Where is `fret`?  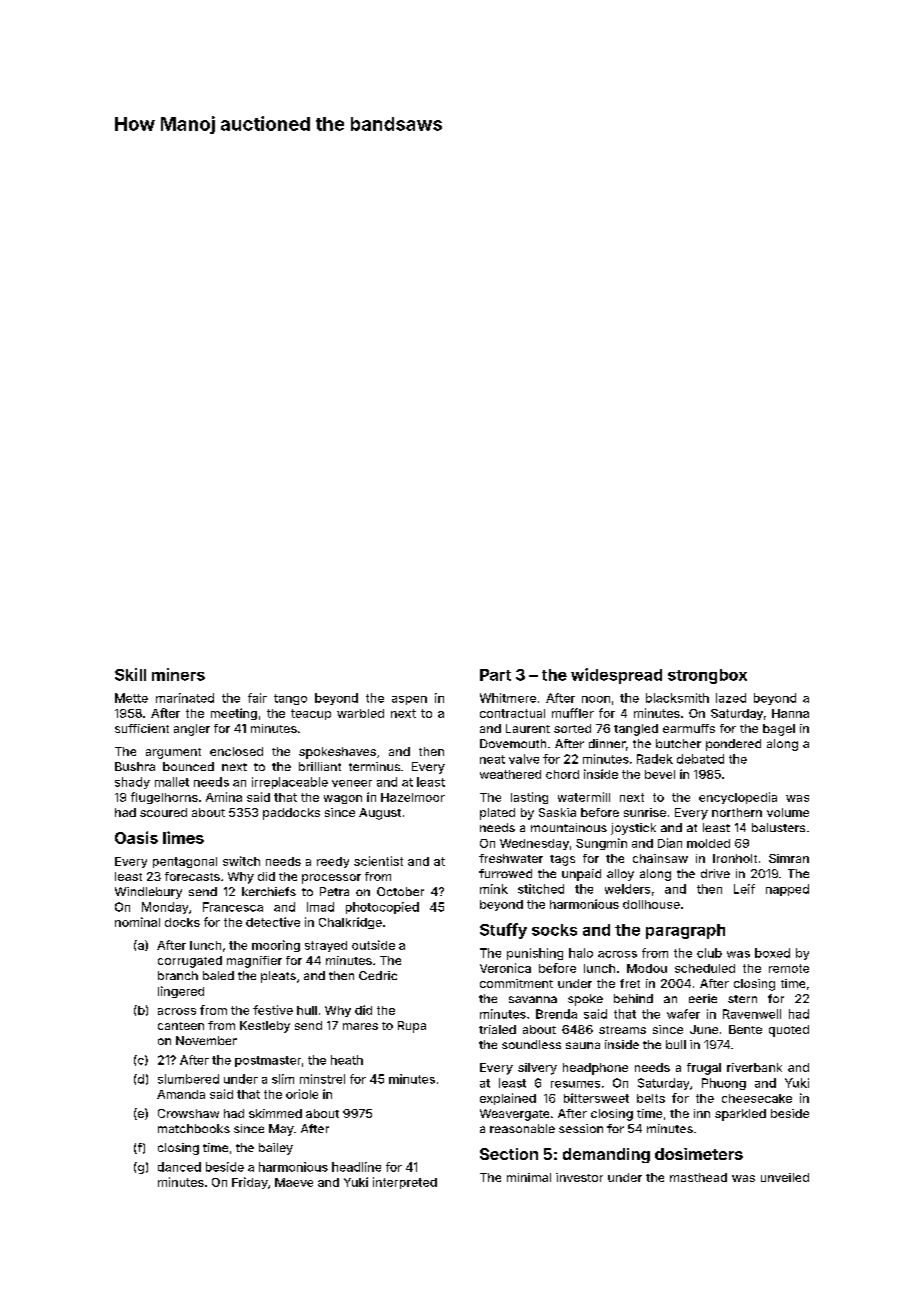
fret is located at coordinates (630, 983).
